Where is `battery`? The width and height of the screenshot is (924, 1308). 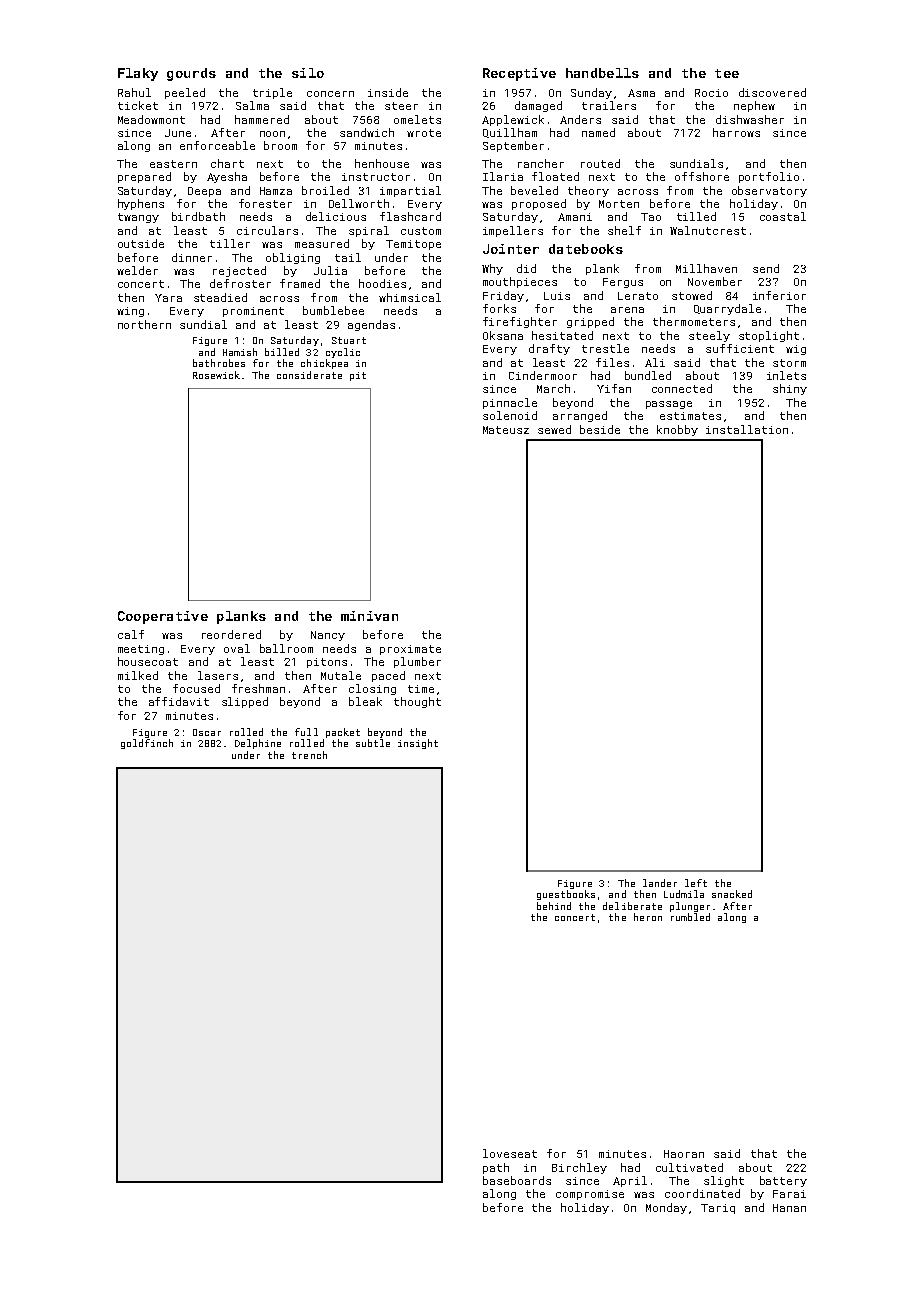
battery is located at coordinates (783, 1181).
